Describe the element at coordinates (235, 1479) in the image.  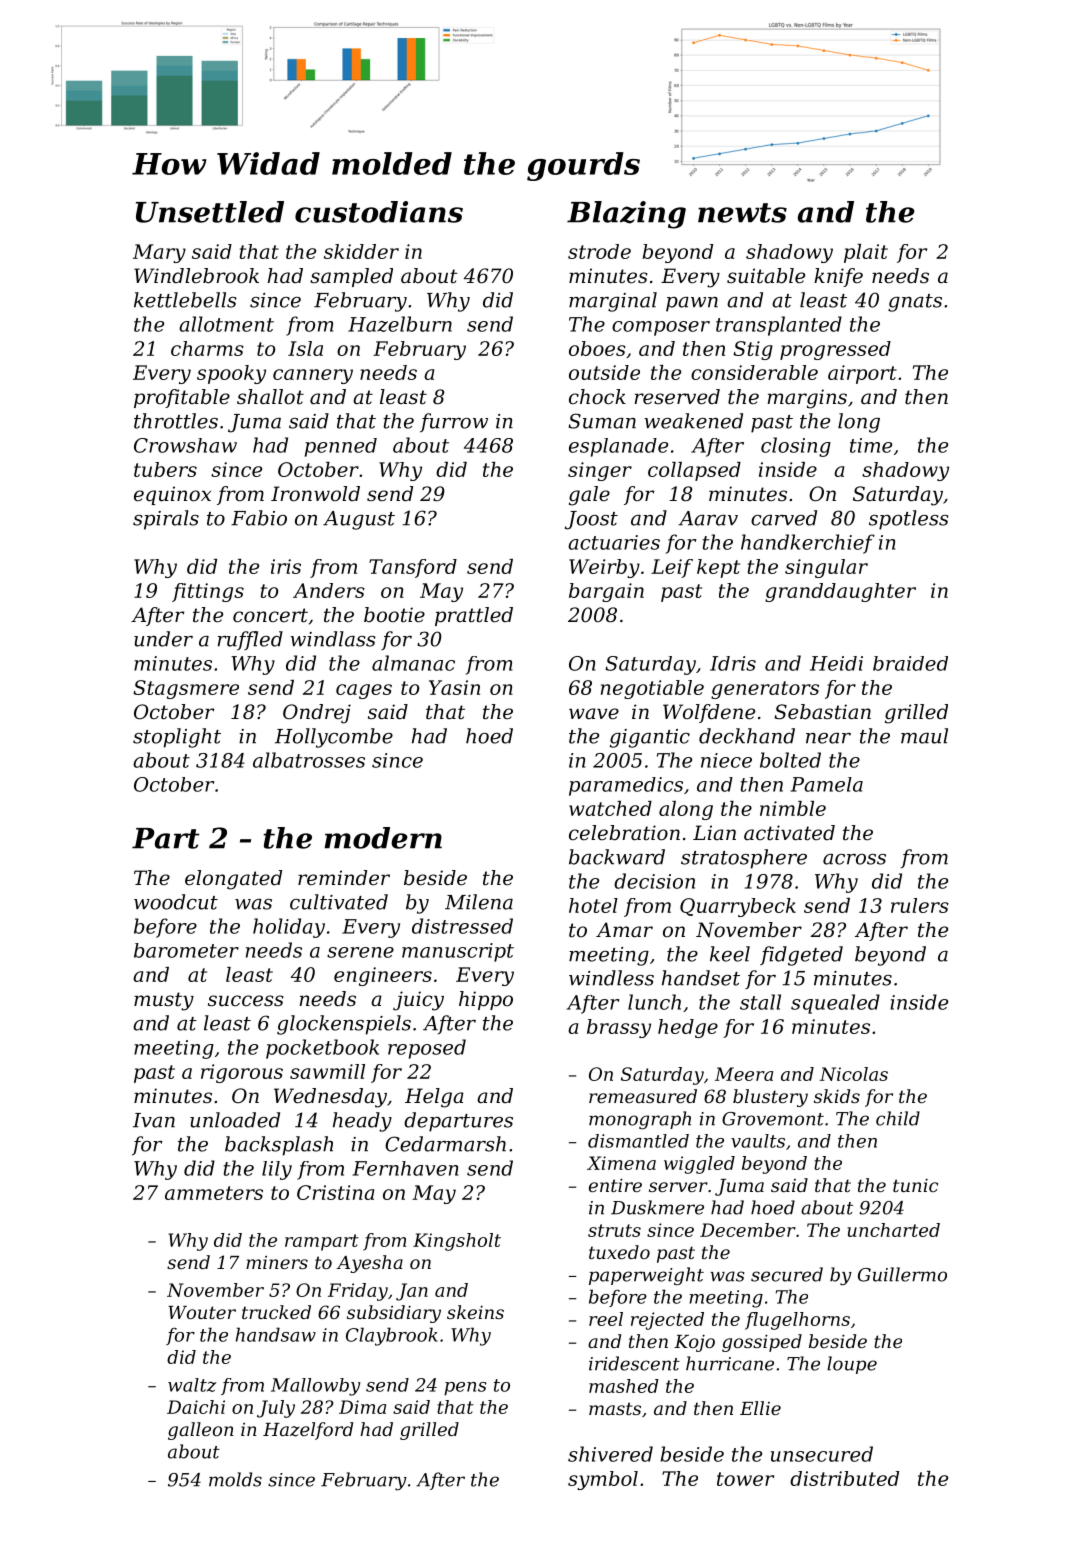
I see `molds` at that location.
